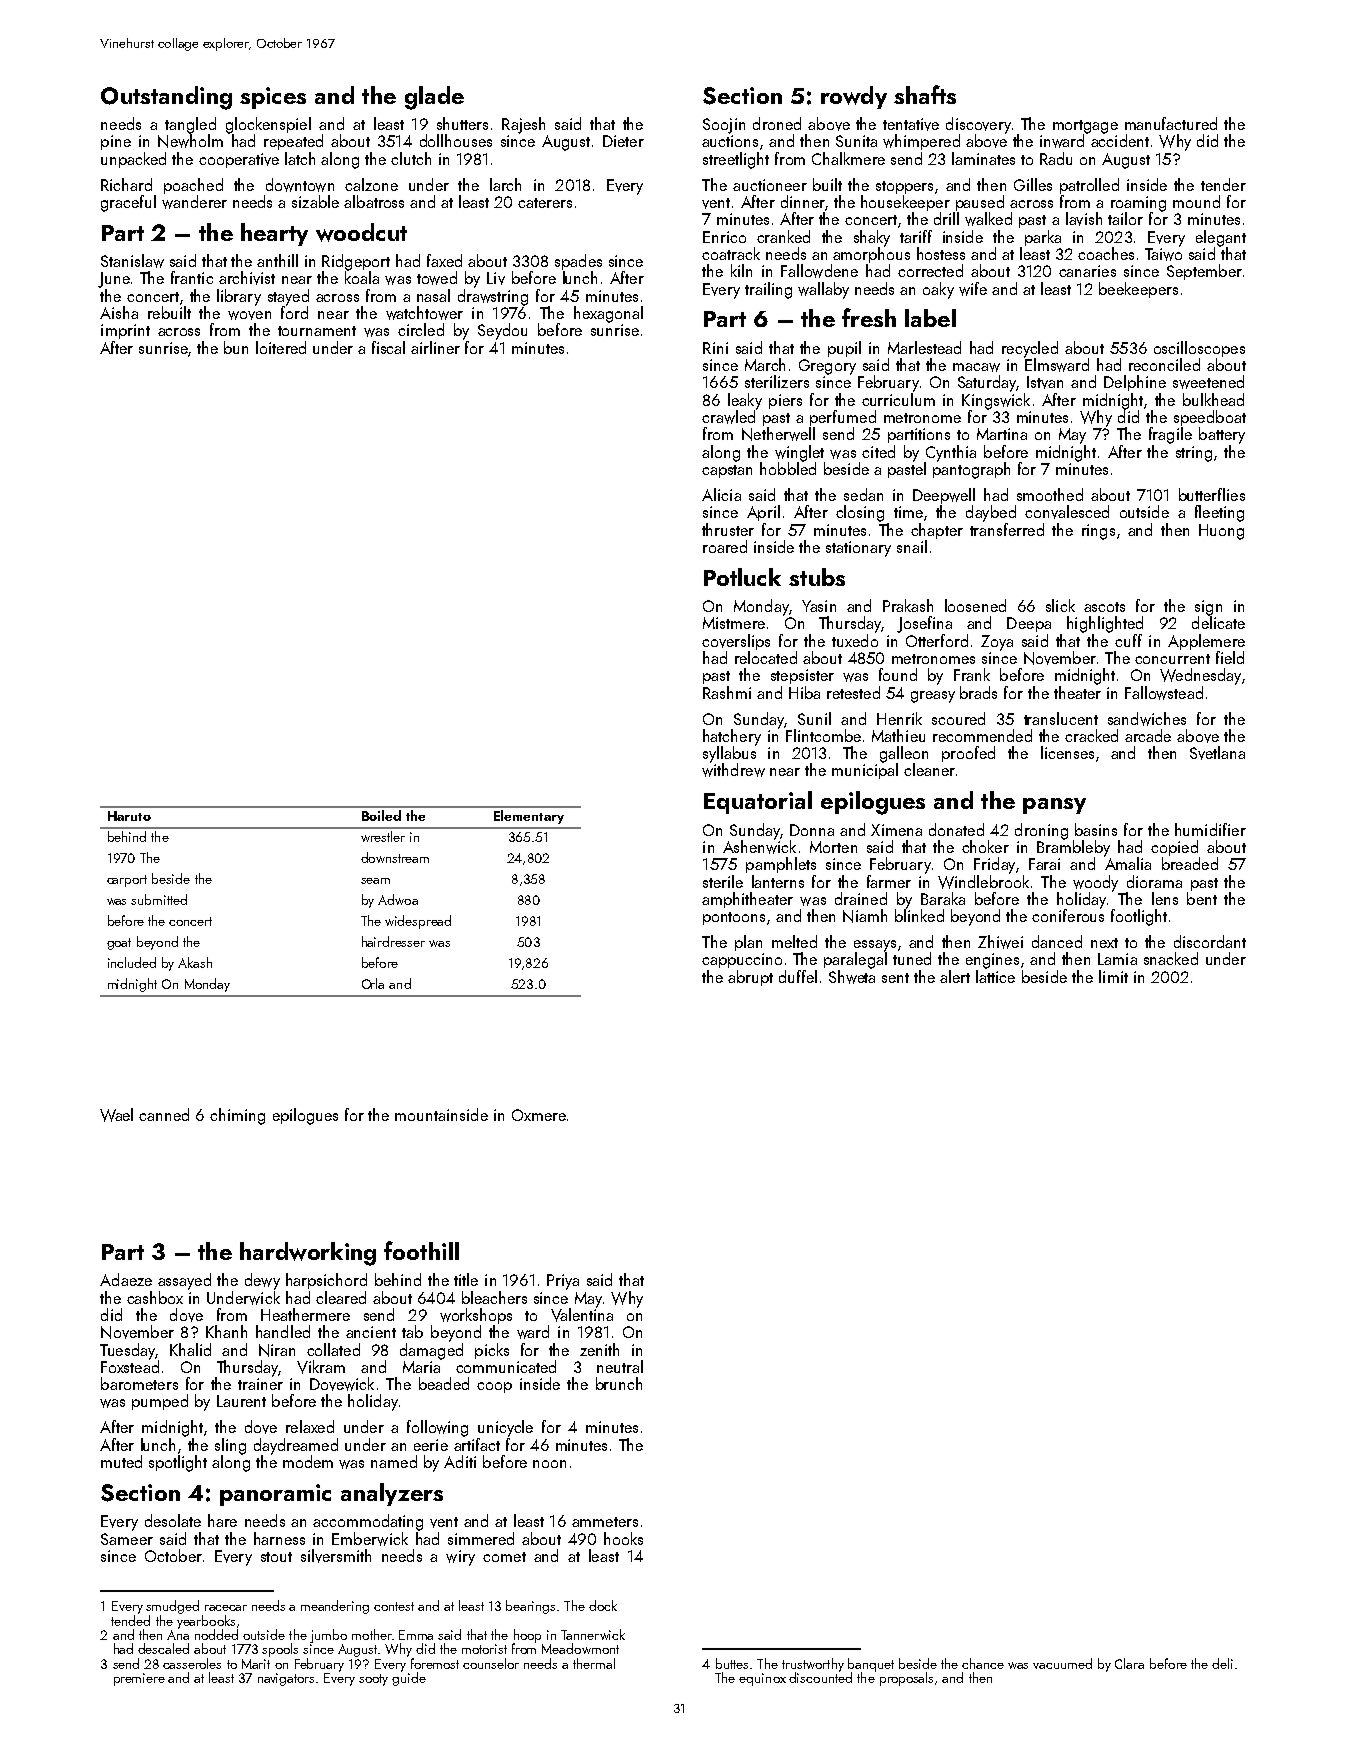 Image resolution: width=1346 pixels, height=1742 pixels. Describe the element at coordinates (852, 977) in the screenshot. I see `Shweta` at that location.
